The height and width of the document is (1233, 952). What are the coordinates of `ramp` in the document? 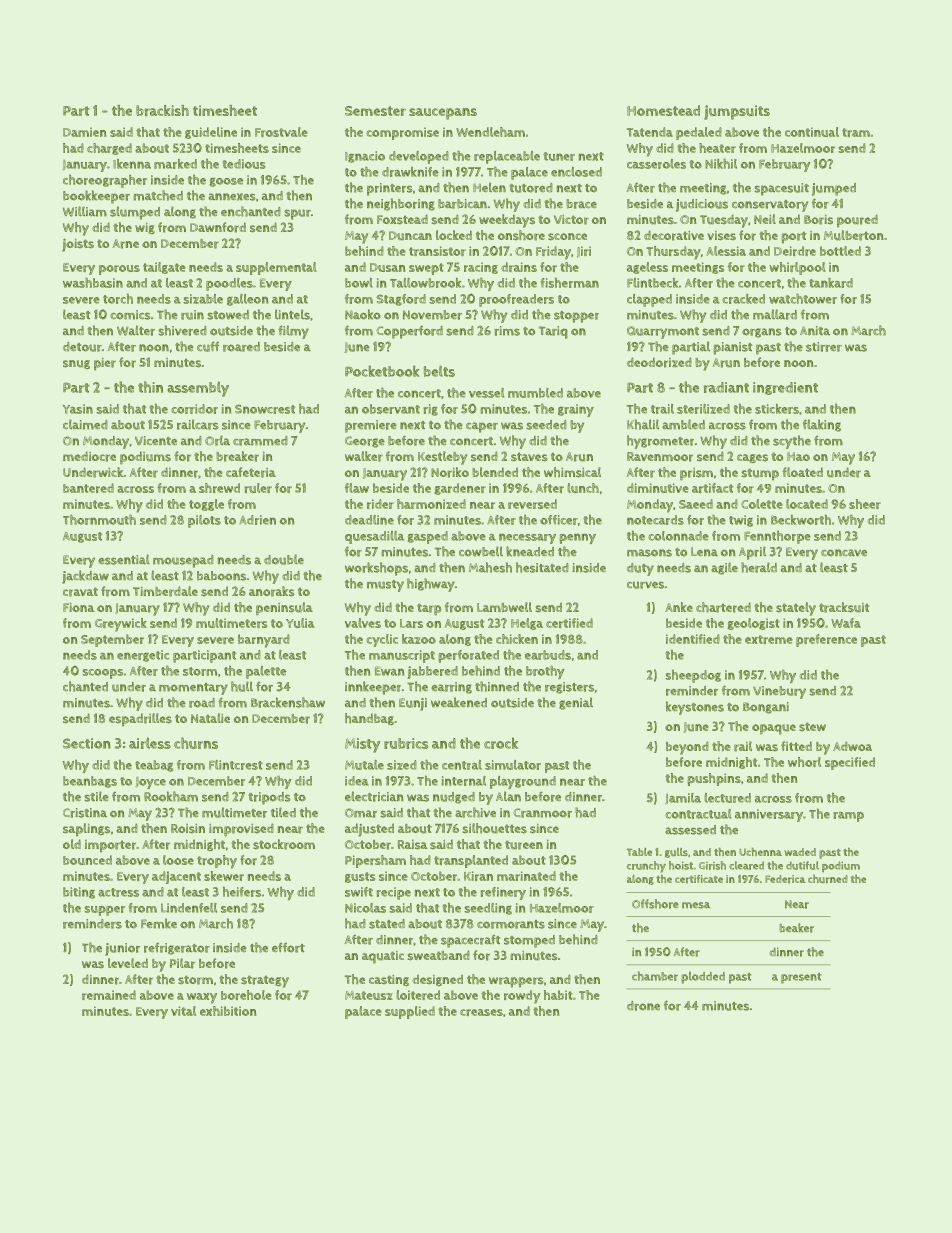 It's located at (848, 817).
